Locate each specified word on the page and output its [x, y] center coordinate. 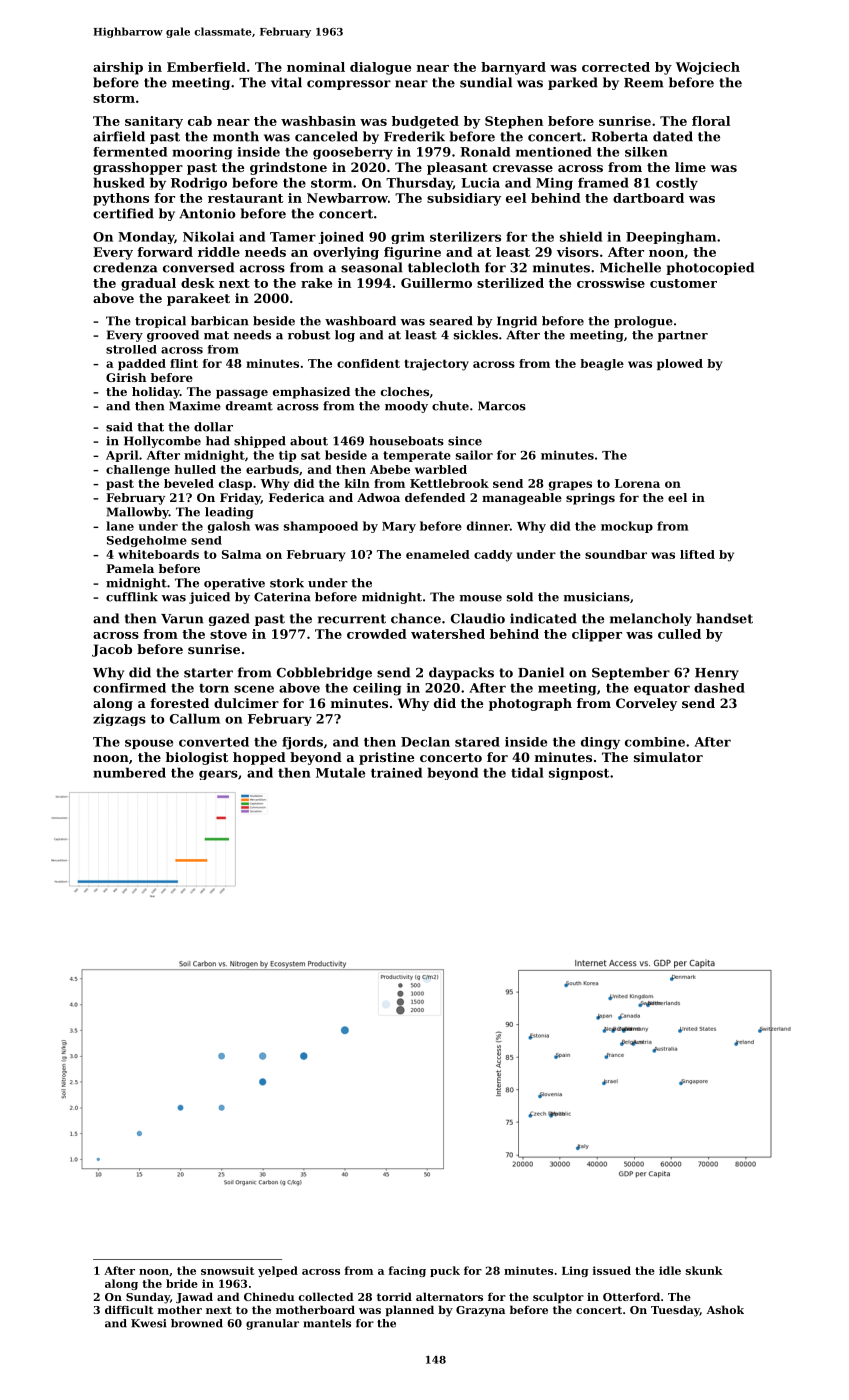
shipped [260, 442]
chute [450, 406]
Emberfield [206, 67]
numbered [129, 772]
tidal [527, 772]
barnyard [513, 68]
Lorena [637, 483]
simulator [668, 757]
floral [711, 121]
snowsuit [228, 1270]
